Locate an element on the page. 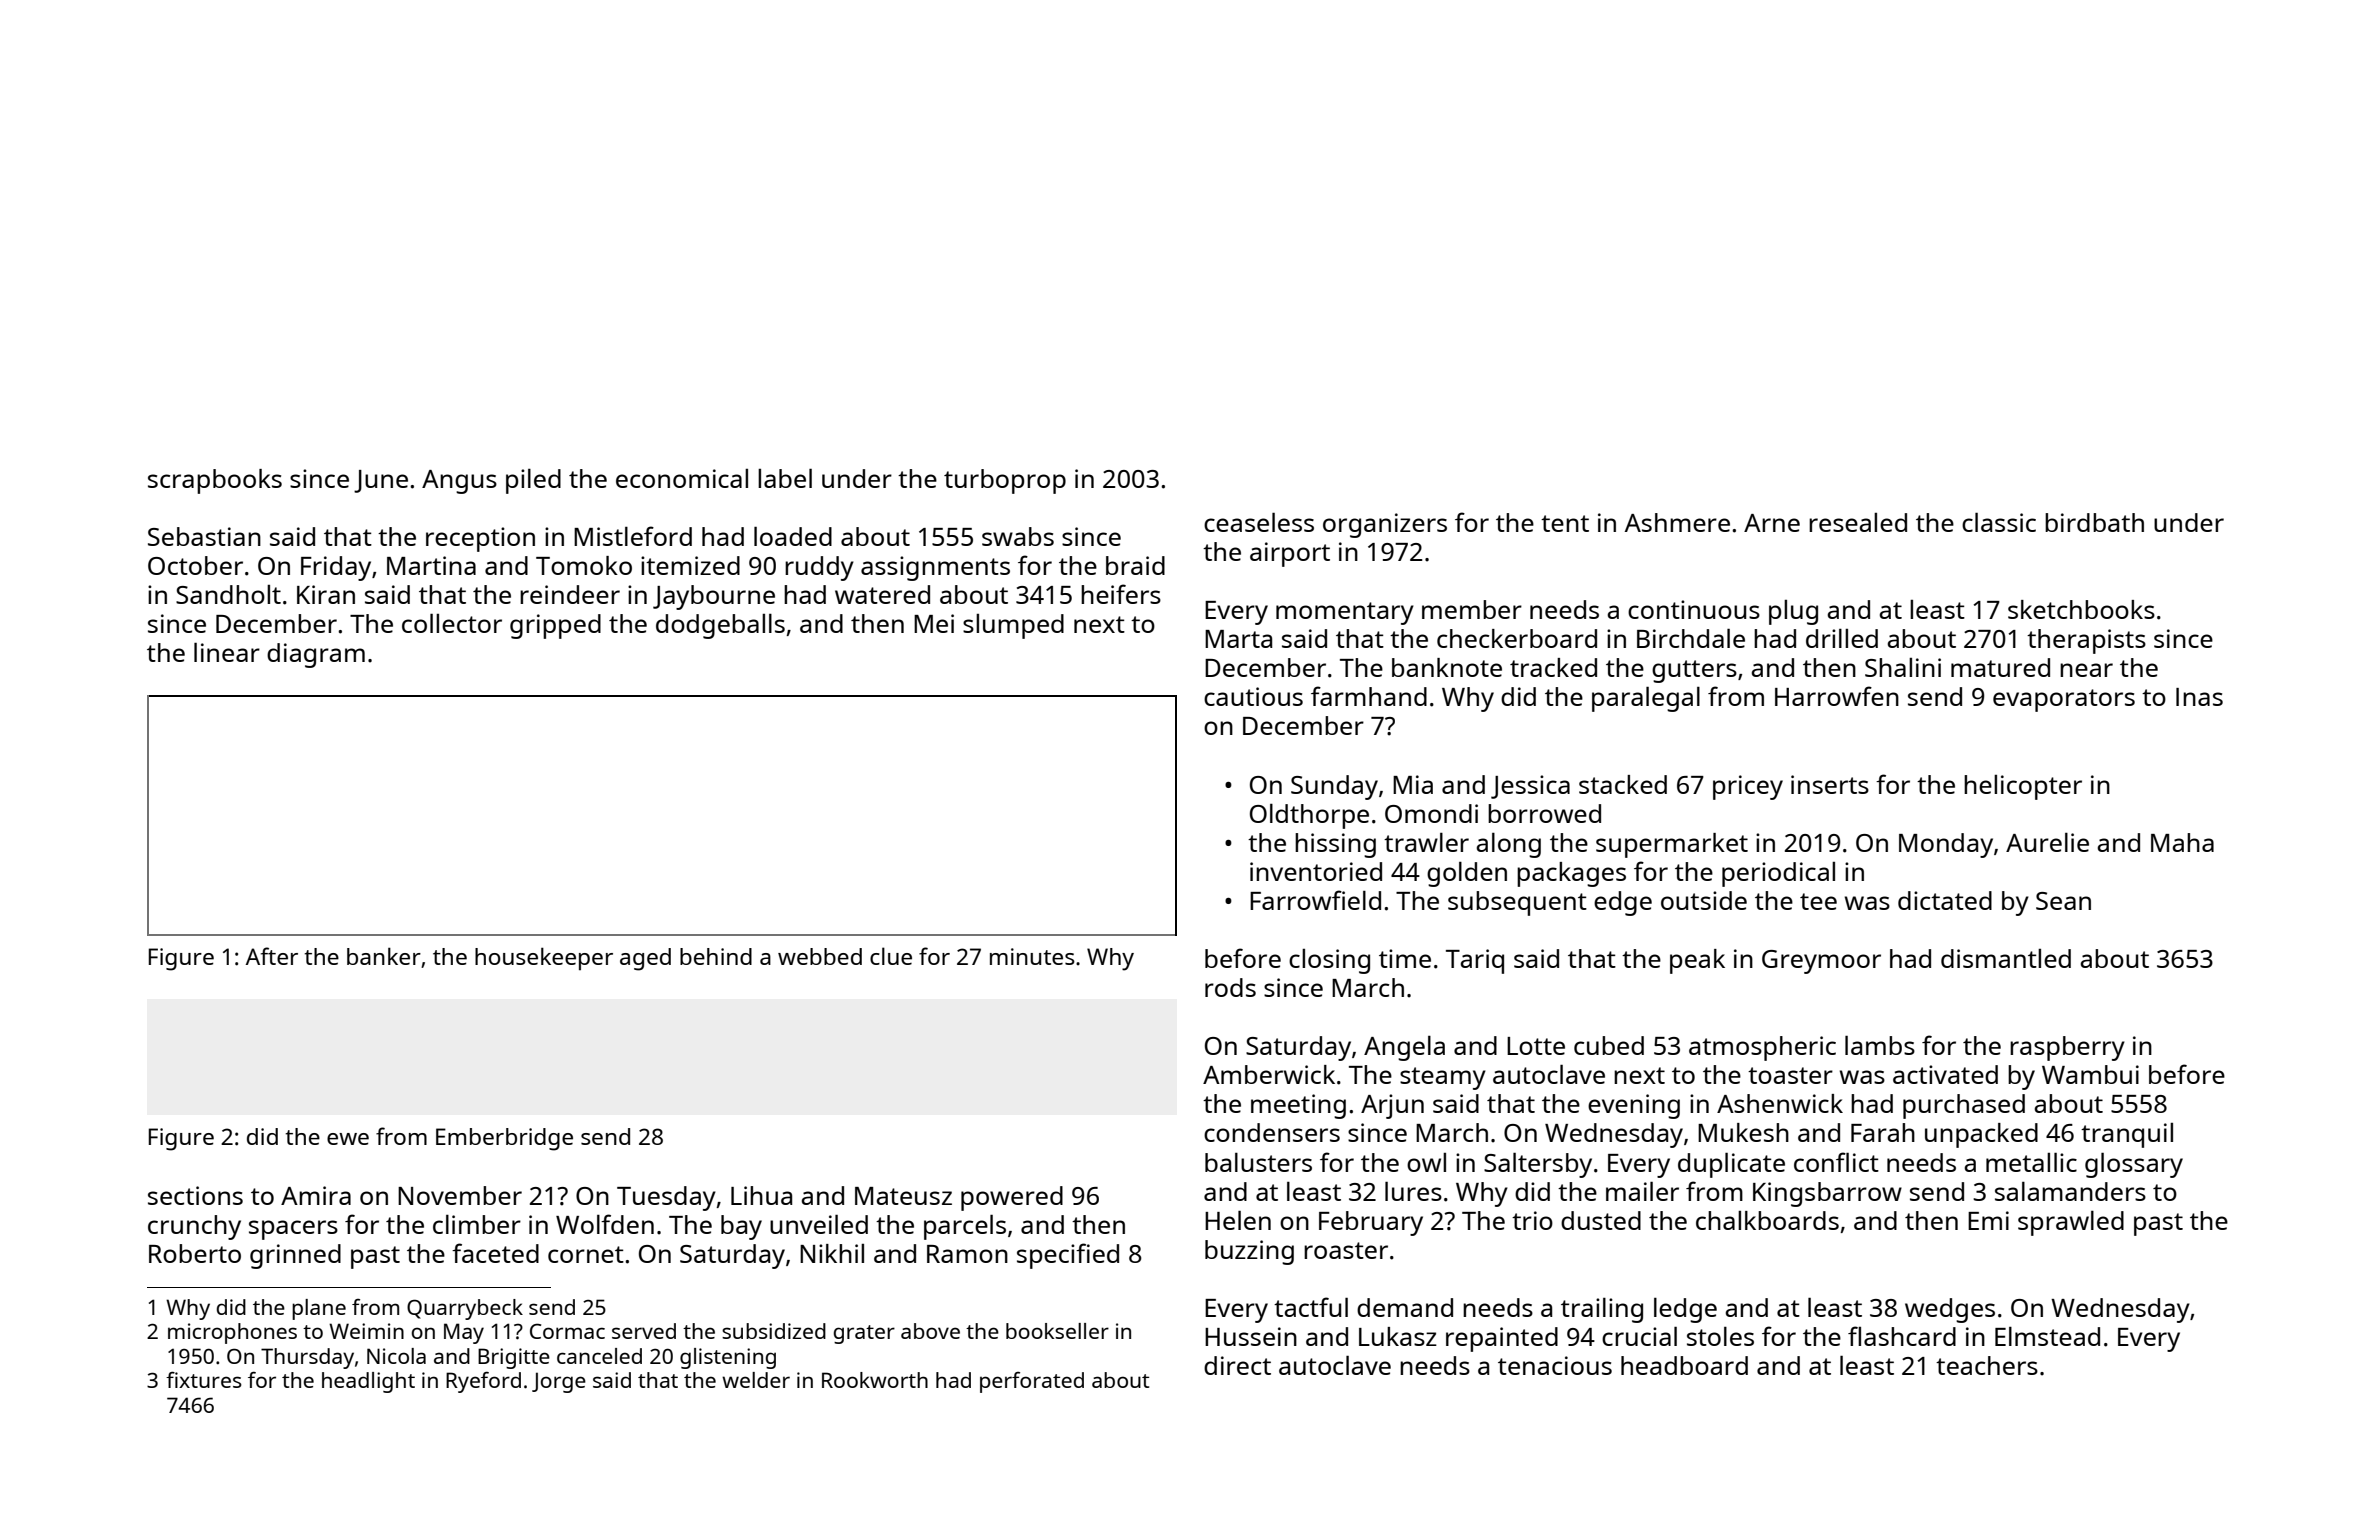 The width and height of the page is (2380, 1540). reindeer is located at coordinates (570, 594).
